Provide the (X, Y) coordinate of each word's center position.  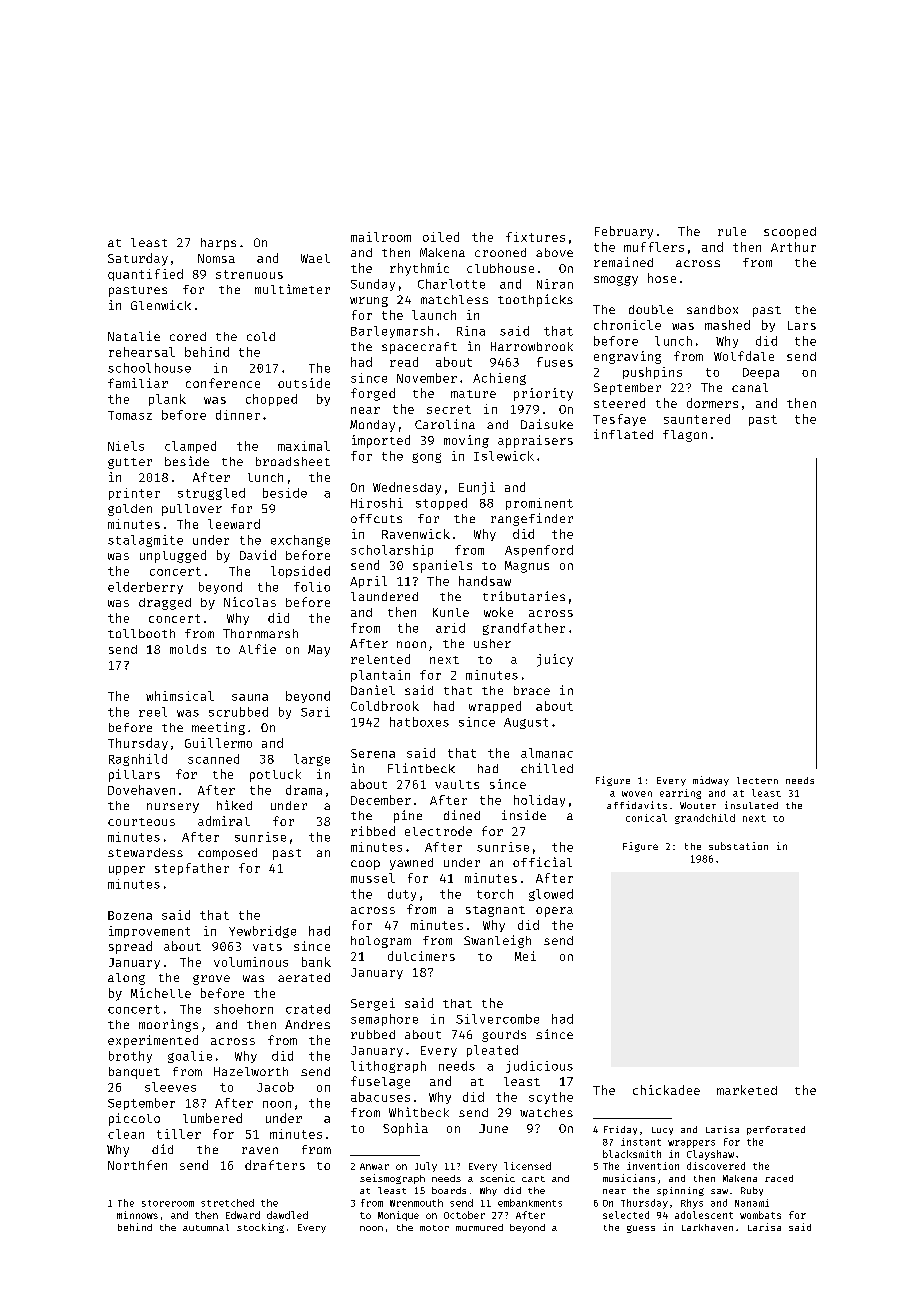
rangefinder (532, 519)
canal (750, 387)
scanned (213, 759)
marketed (747, 1090)
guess (641, 1229)
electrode (438, 831)
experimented (153, 1041)
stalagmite (145, 541)
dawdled (287, 1215)
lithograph (388, 1067)
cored (188, 336)
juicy (555, 660)
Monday (372, 426)
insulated (751, 805)
